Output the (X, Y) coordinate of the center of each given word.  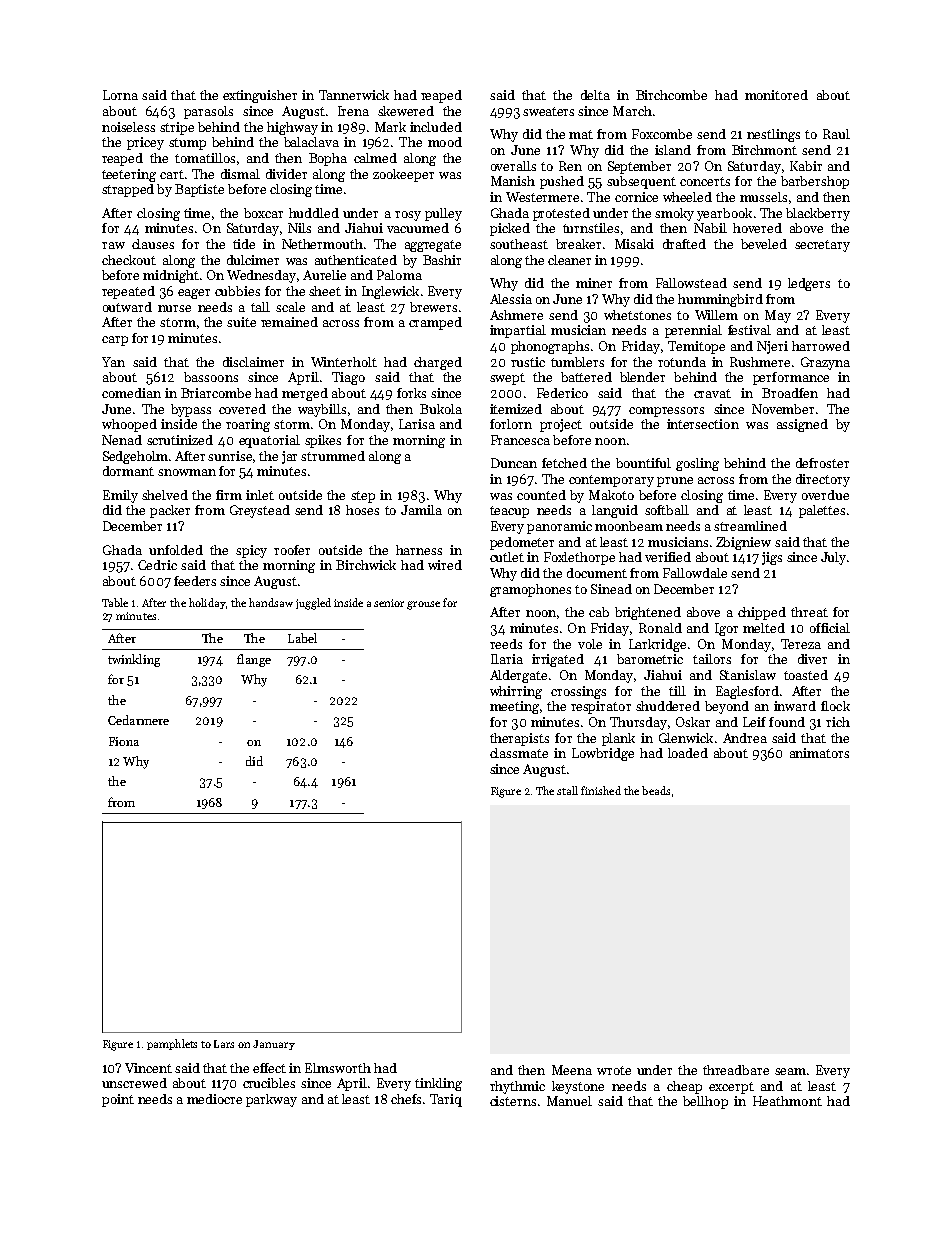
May (778, 316)
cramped (435, 323)
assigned (802, 425)
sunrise (230, 456)
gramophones (530, 590)
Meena (572, 1070)
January (274, 1045)
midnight (171, 276)
